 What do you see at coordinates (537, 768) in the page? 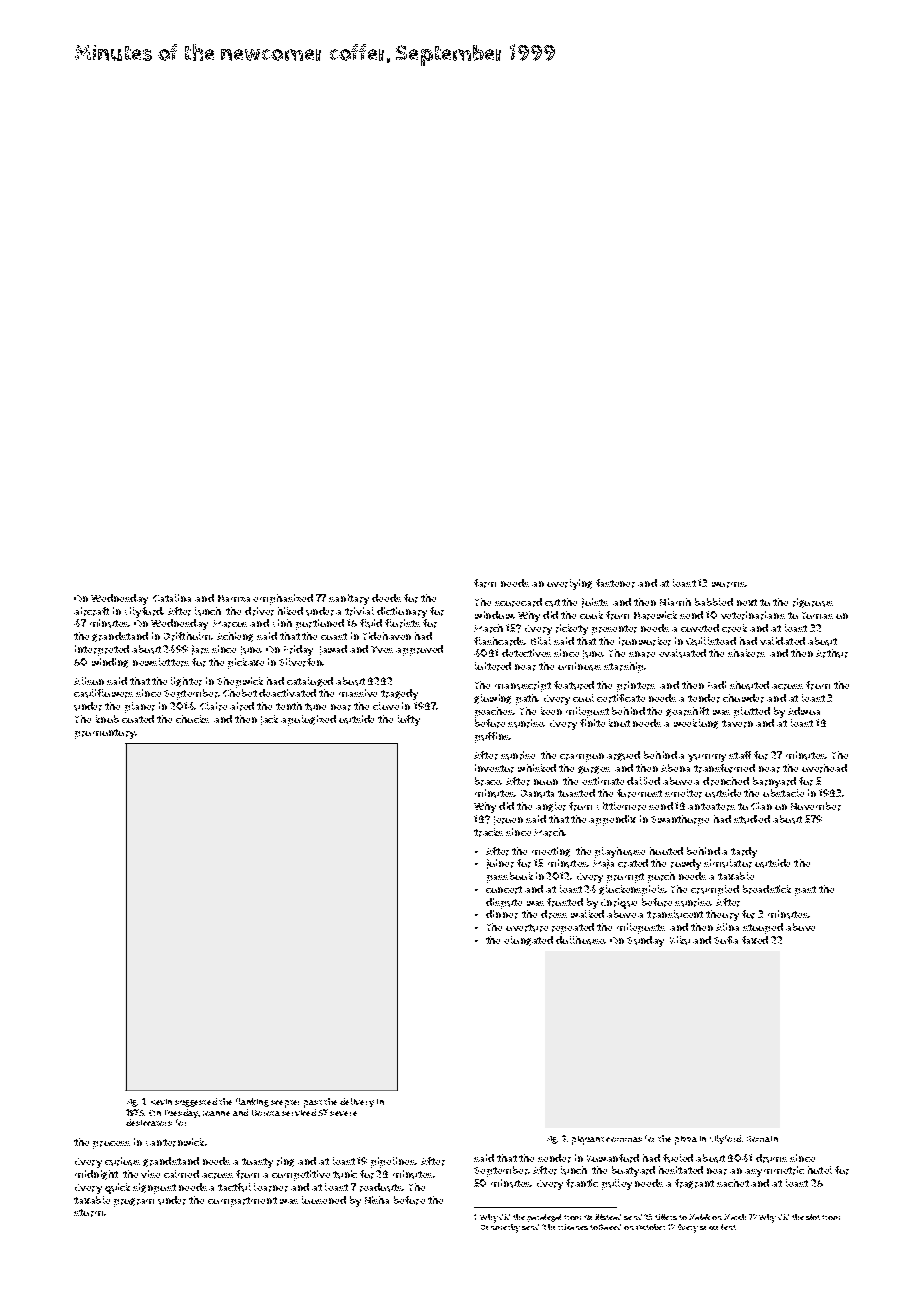
I see `whisked` at bounding box center [537, 768].
